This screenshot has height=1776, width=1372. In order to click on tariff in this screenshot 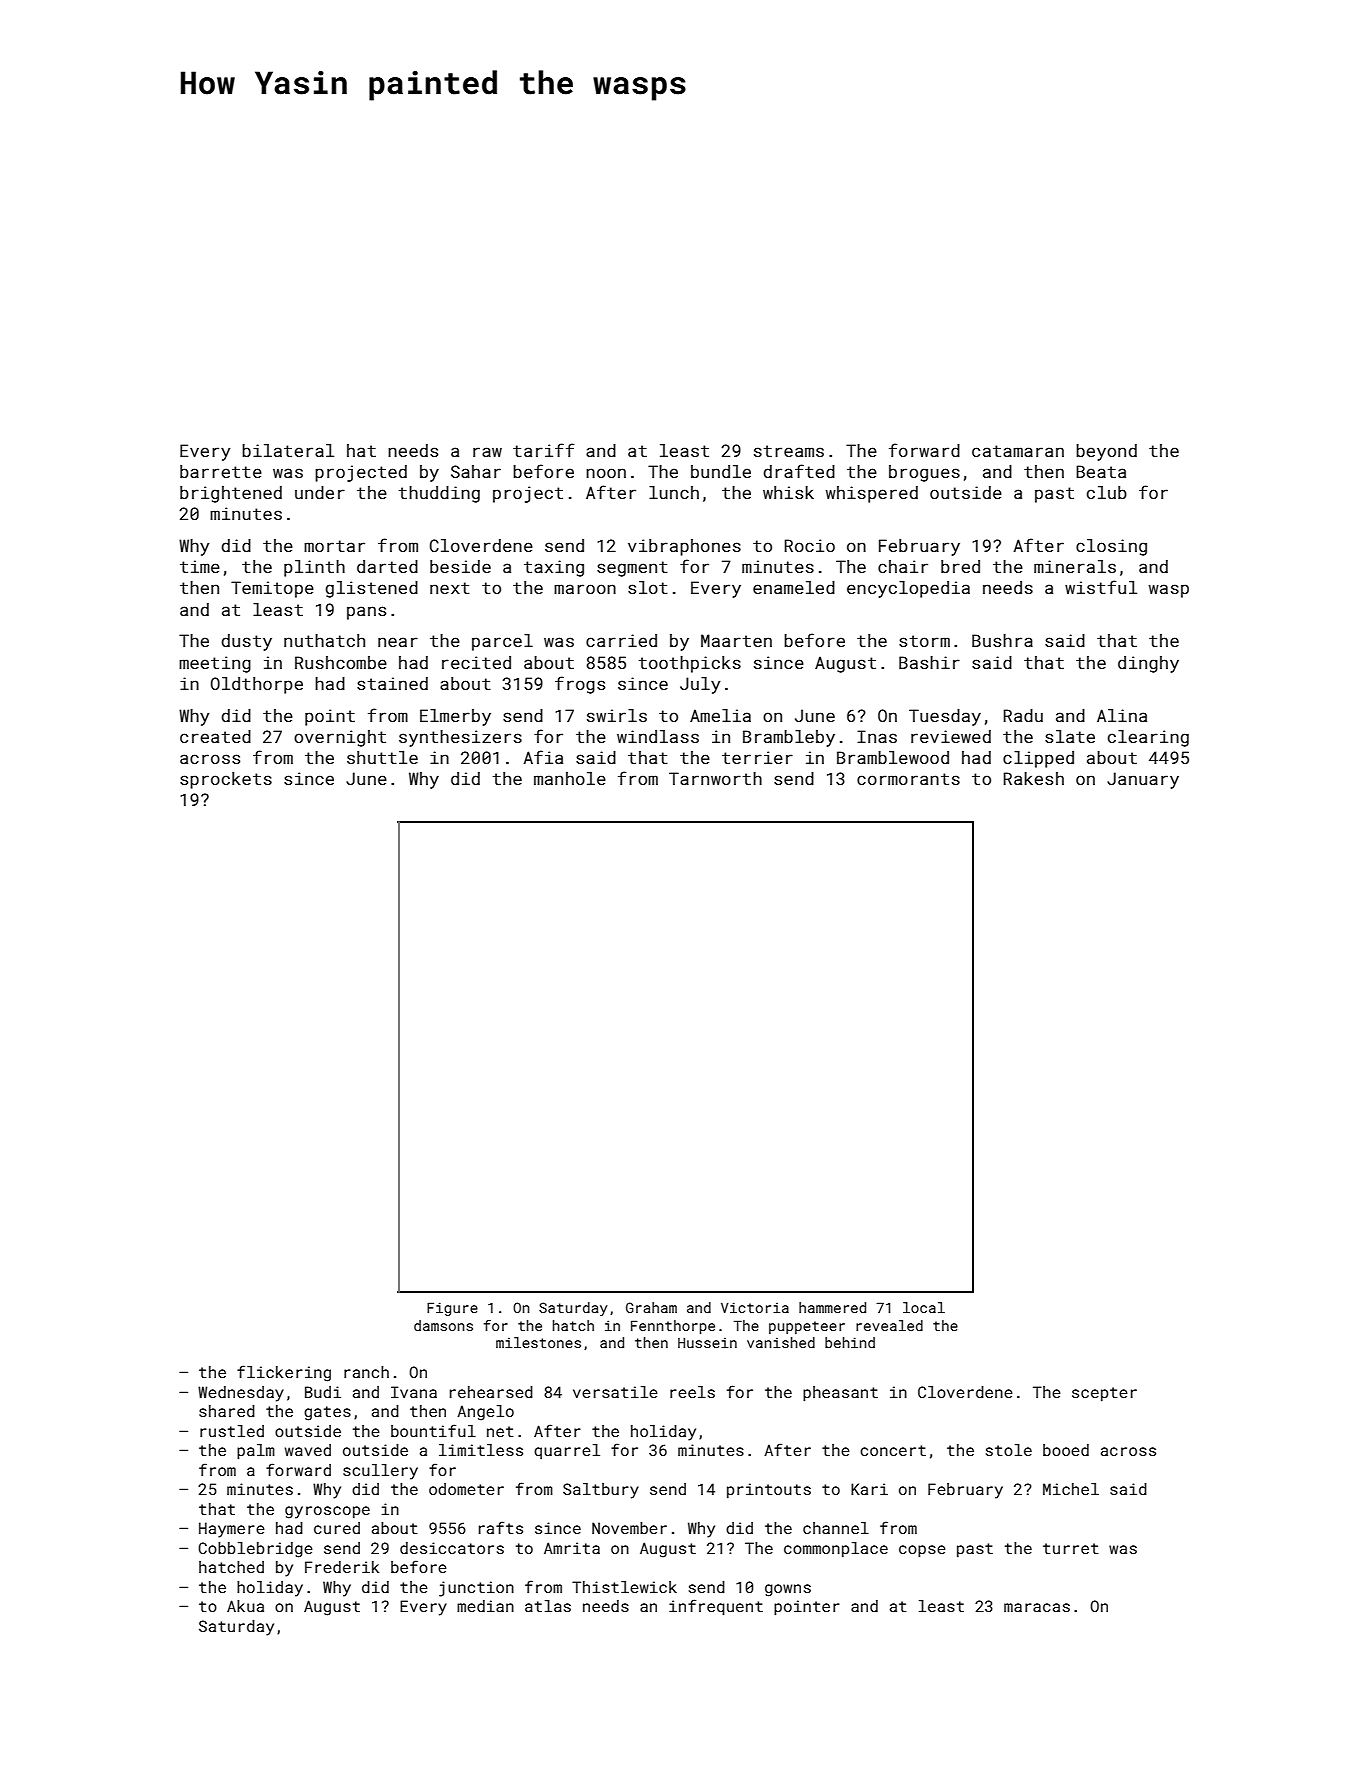, I will do `click(544, 450)`.
